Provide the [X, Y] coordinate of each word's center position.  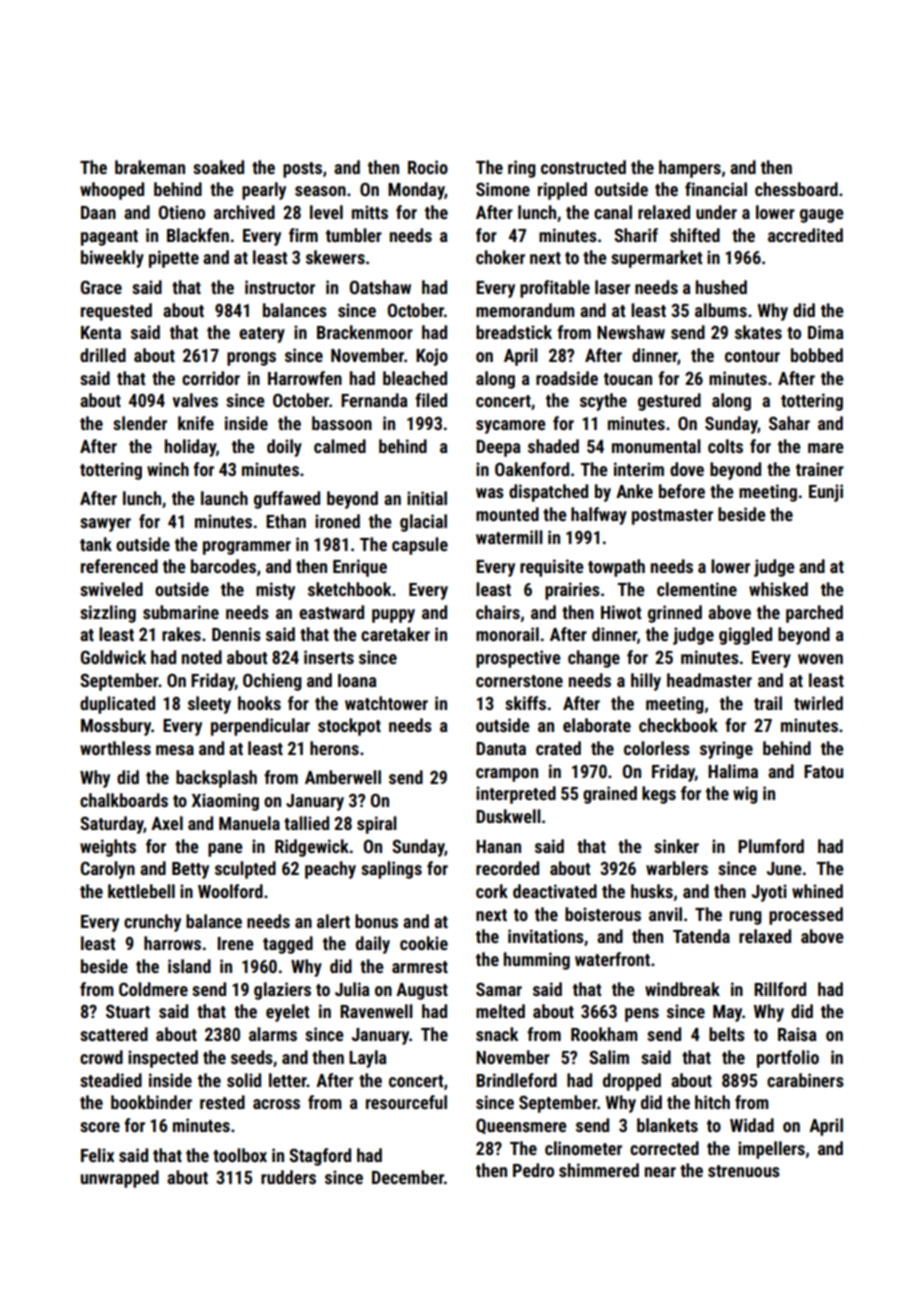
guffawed [287, 500]
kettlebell [141, 891]
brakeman [150, 167]
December [408, 1177]
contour [752, 356]
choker [500, 257]
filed [431, 400]
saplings [391, 870]
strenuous [744, 1171]
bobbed [817, 355]
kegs [659, 795]
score [100, 1127]
